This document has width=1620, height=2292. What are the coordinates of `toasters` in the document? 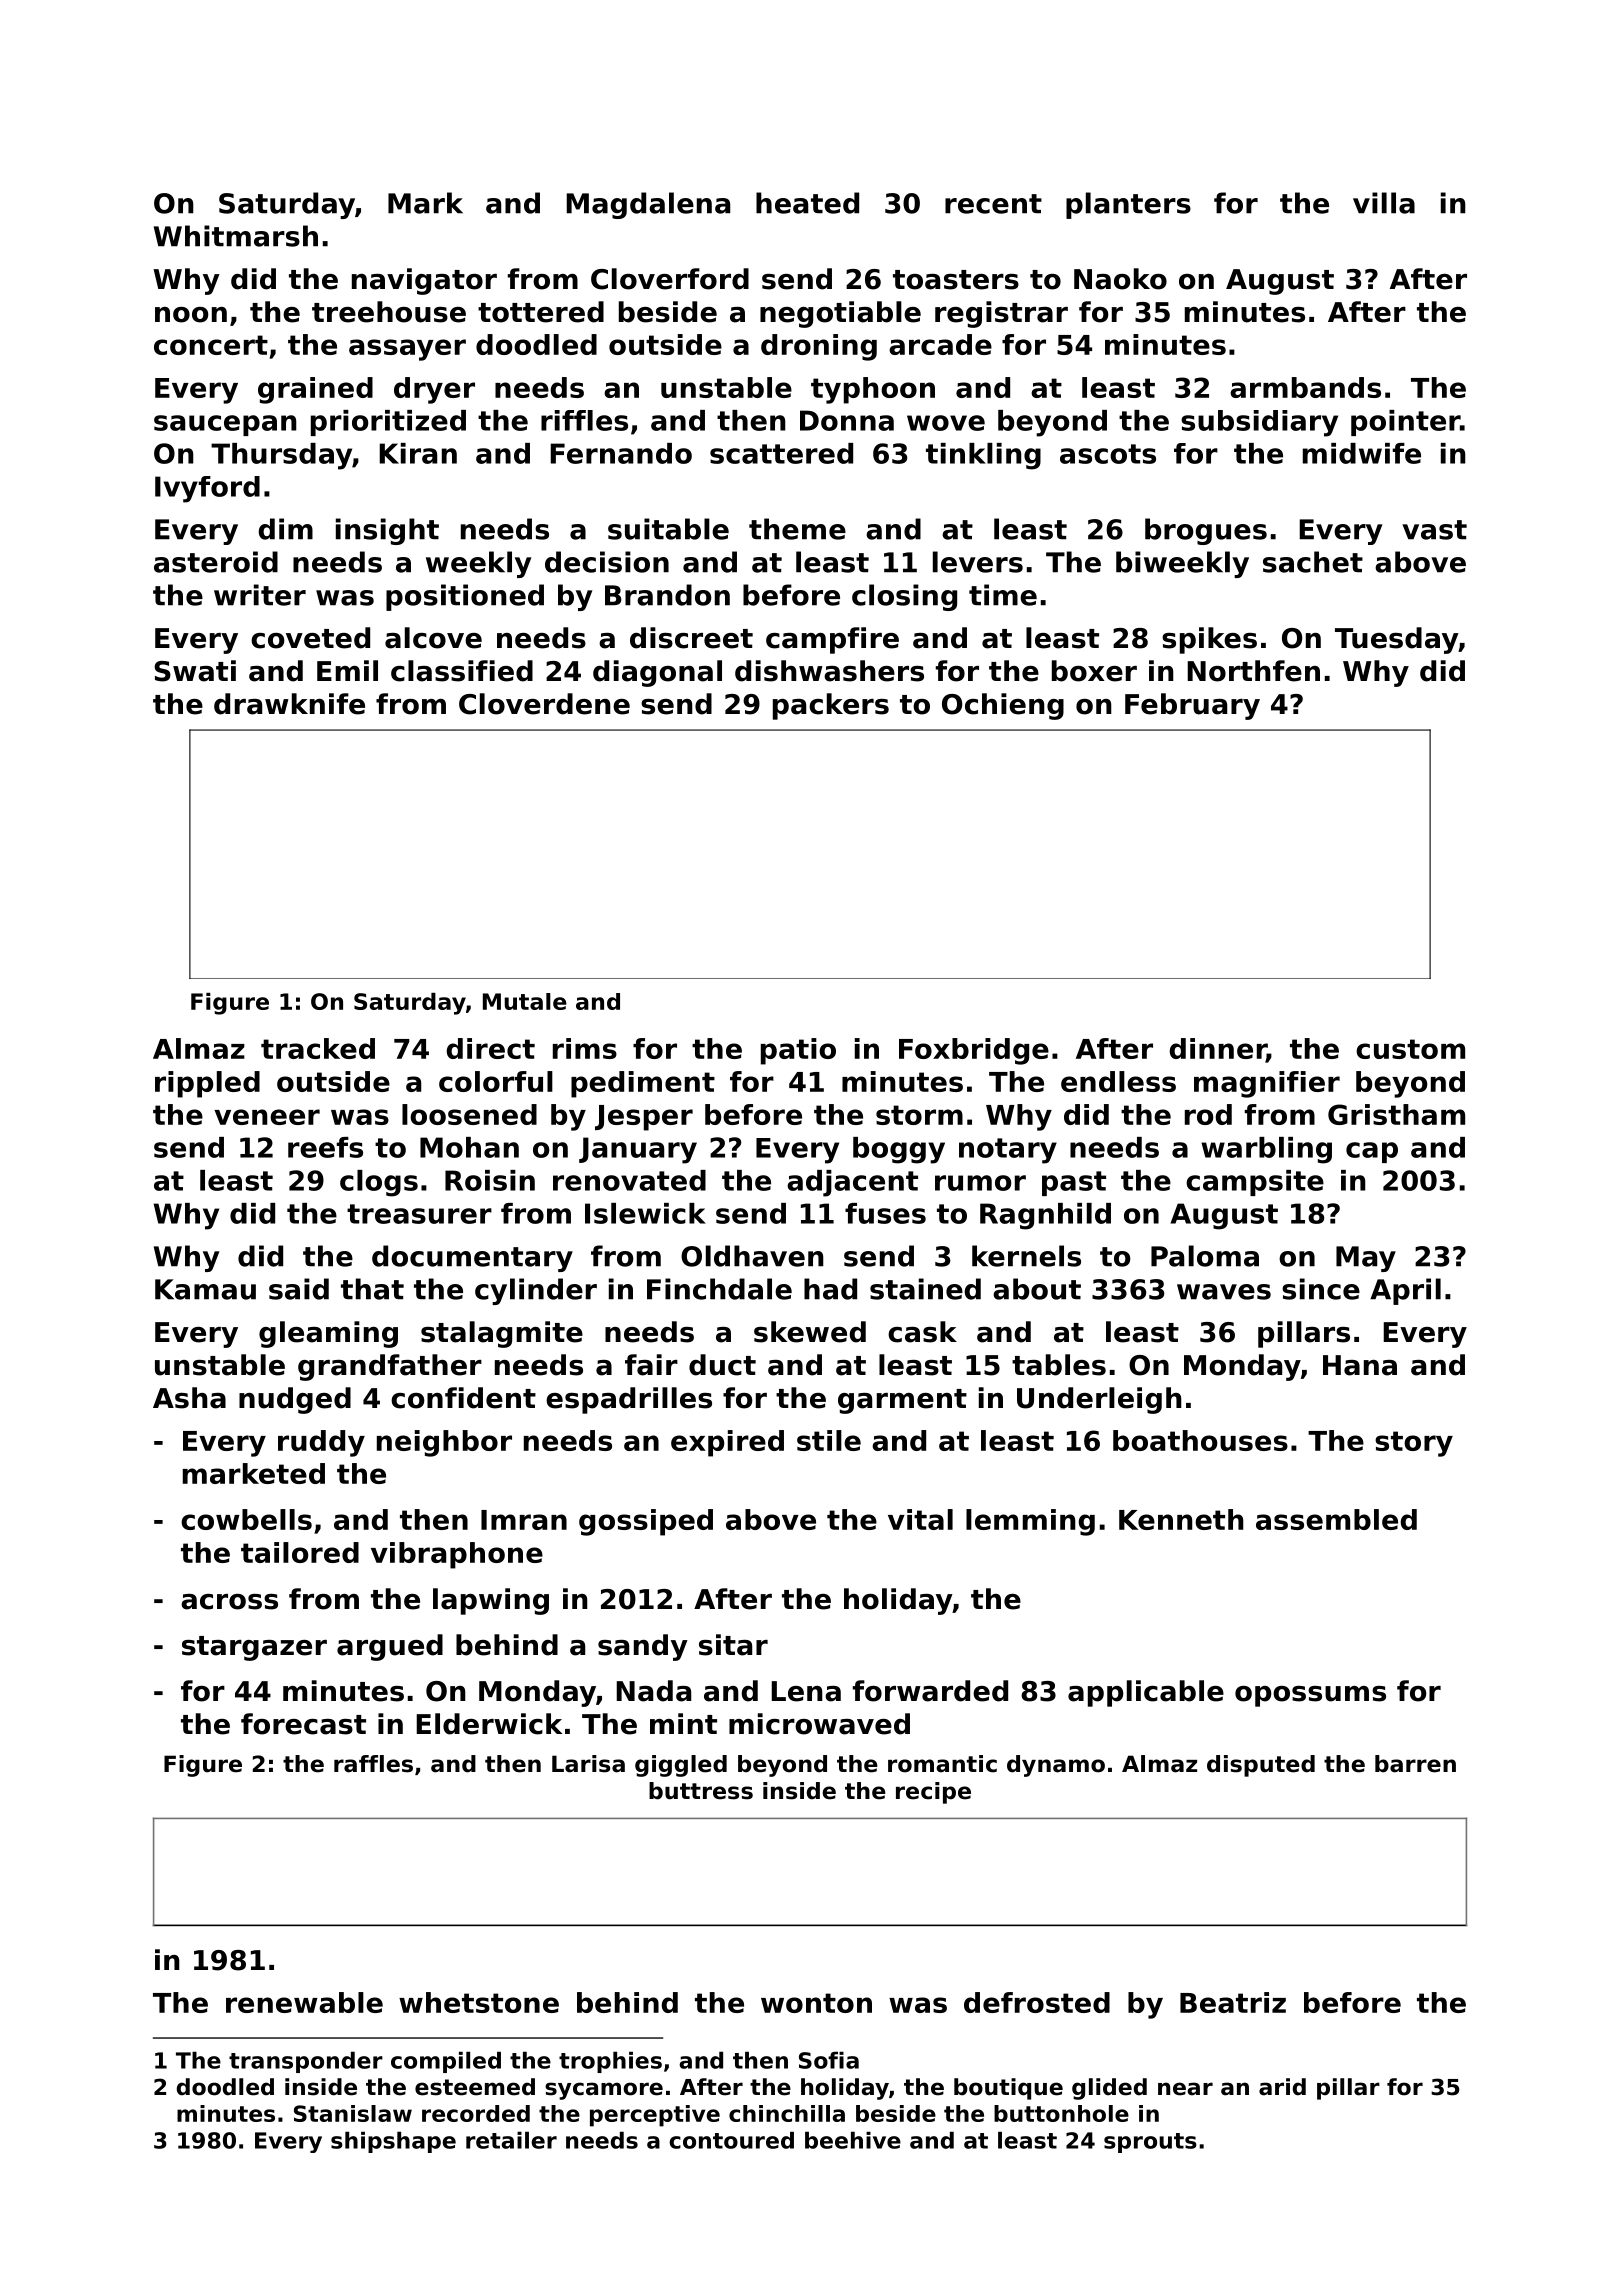 It's located at (956, 280).
